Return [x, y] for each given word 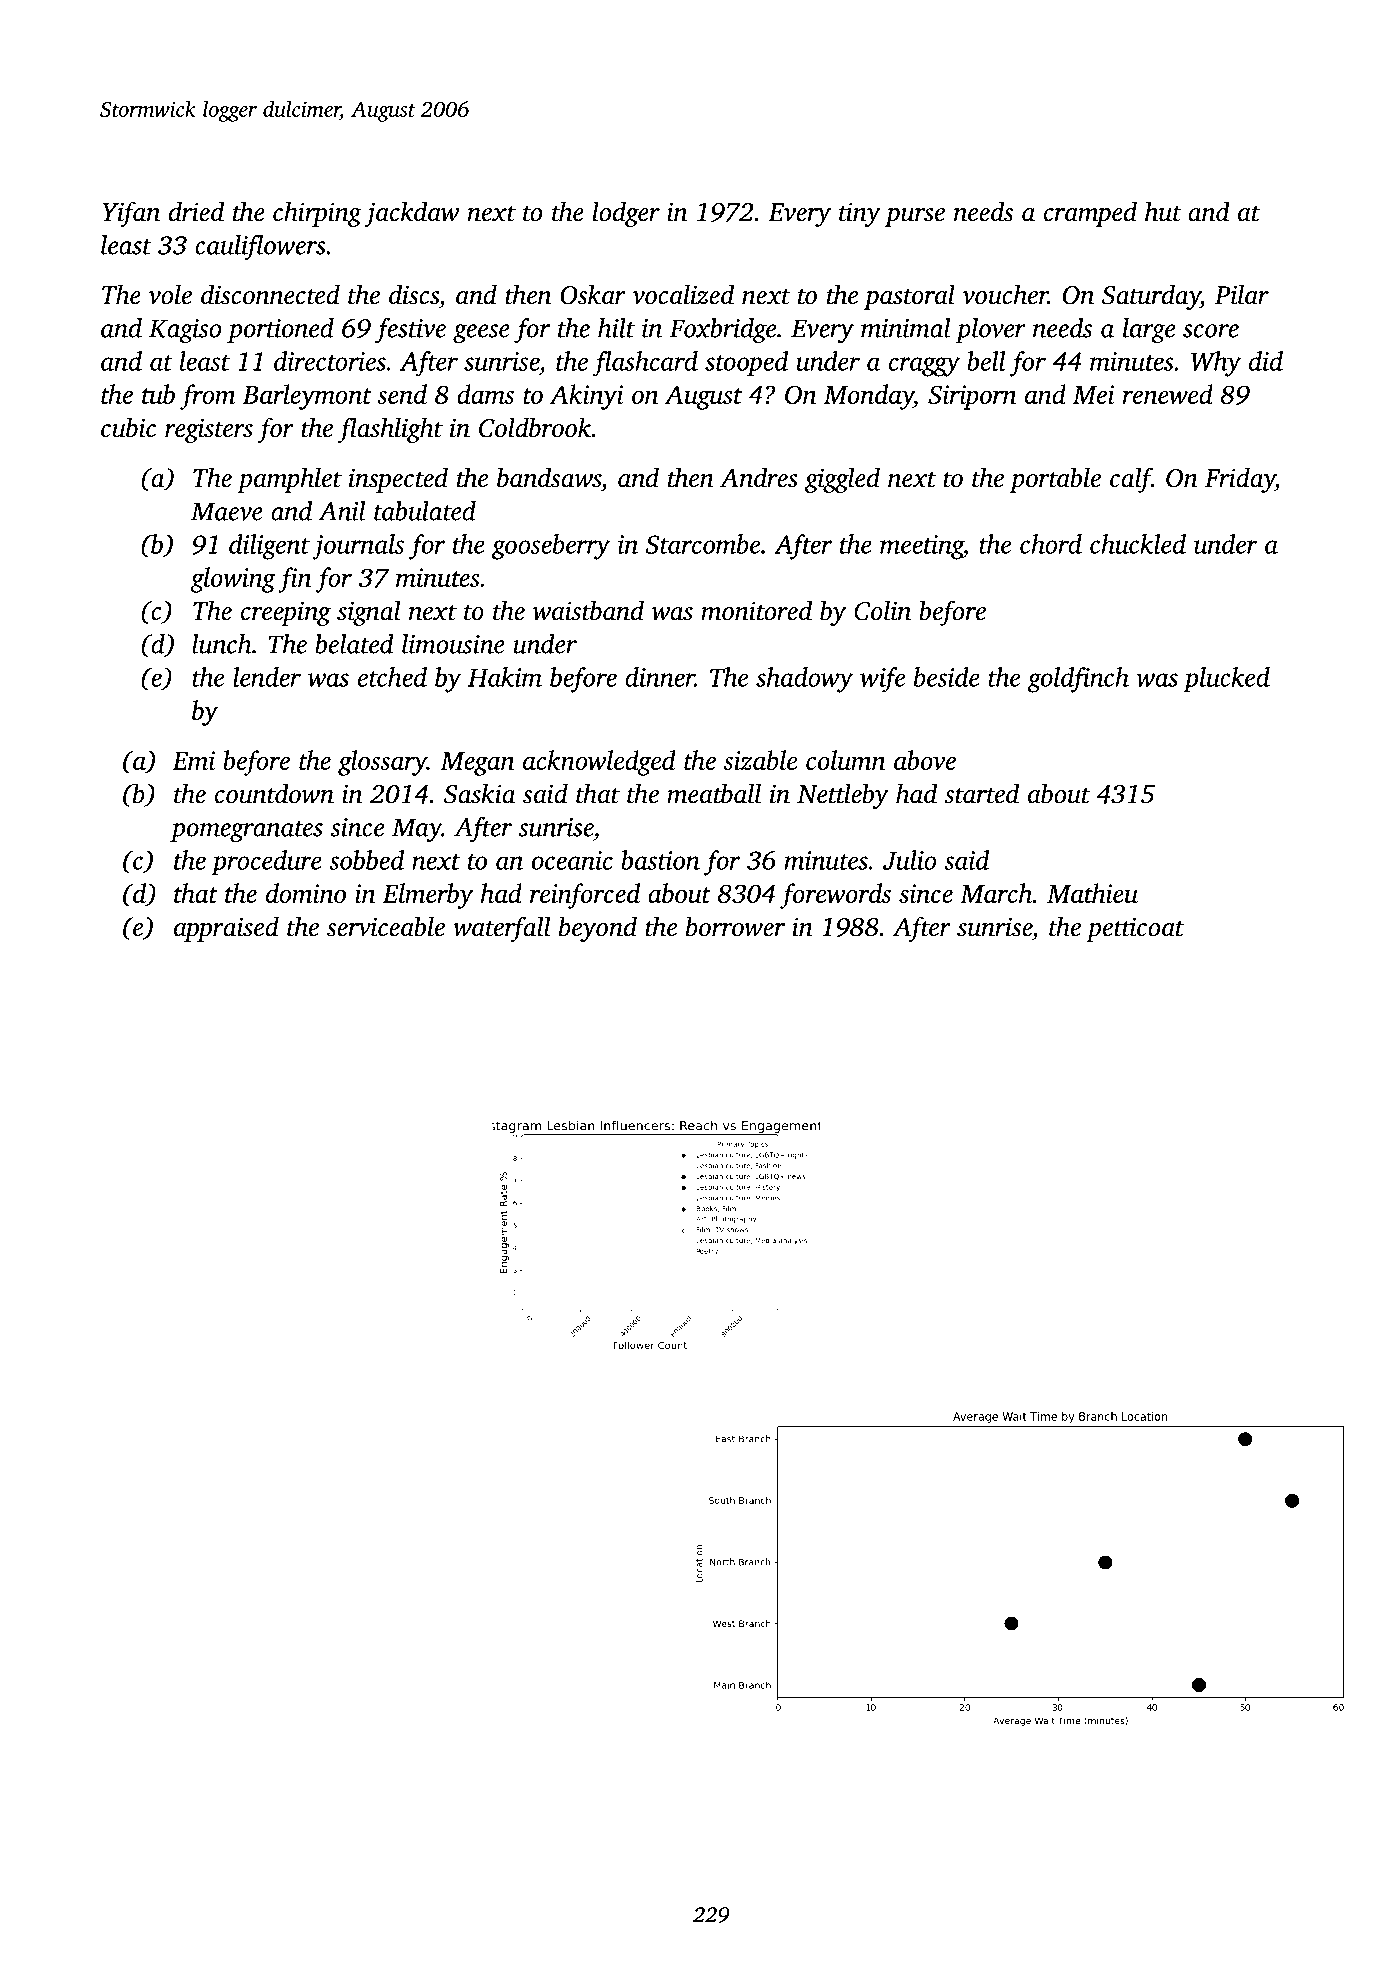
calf [1131, 480]
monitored [756, 610]
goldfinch [1078, 680]
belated [354, 644]
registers [209, 430]
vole [170, 294]
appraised [226, 929]
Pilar [1242, 294]
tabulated [425, 511]
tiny [860, 214]
